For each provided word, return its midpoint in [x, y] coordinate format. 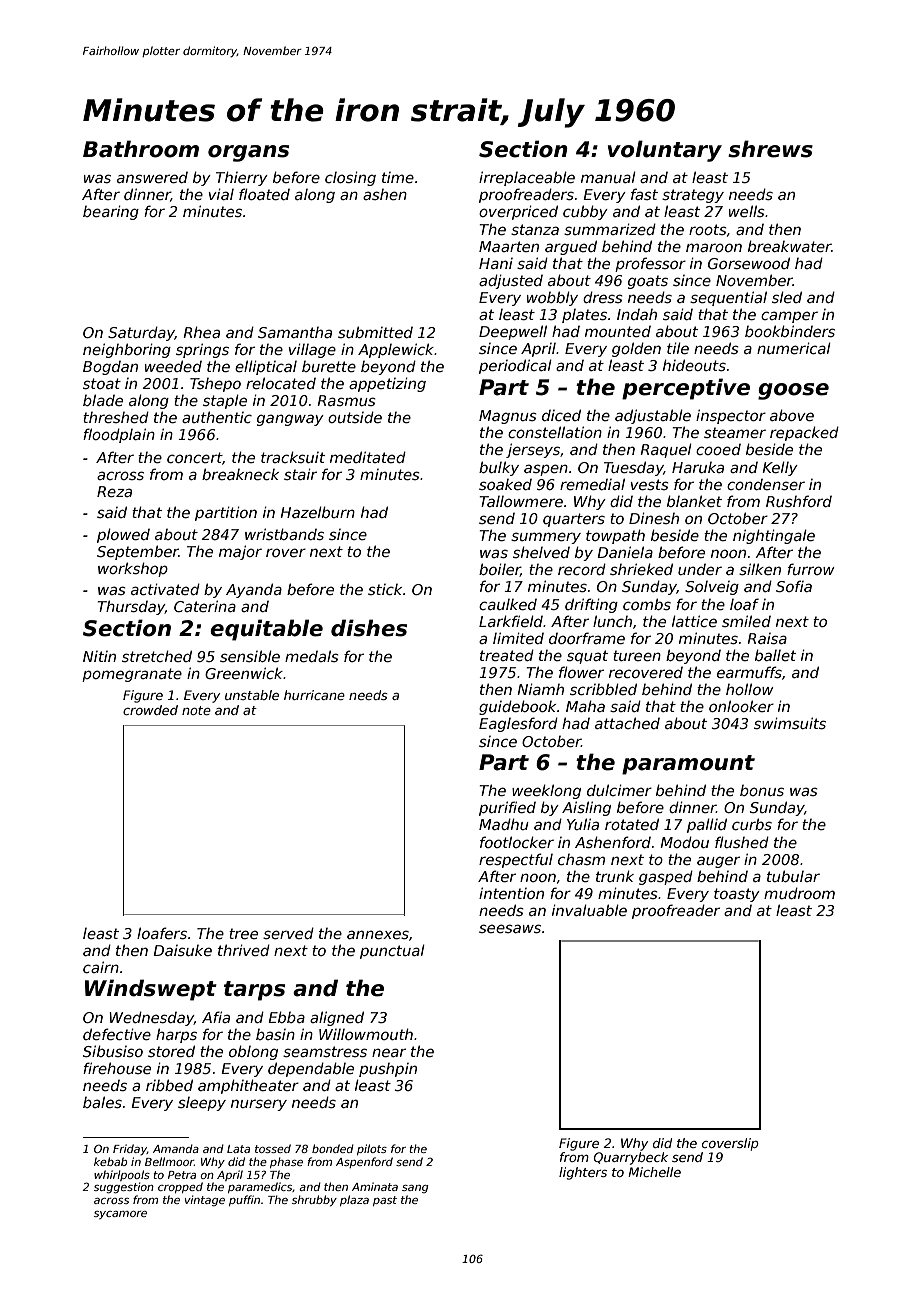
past [385, 1201]
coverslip [730, 1144]
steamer [735, 432]
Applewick [396, 350]
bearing [111, 212]
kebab [110, 1161]
